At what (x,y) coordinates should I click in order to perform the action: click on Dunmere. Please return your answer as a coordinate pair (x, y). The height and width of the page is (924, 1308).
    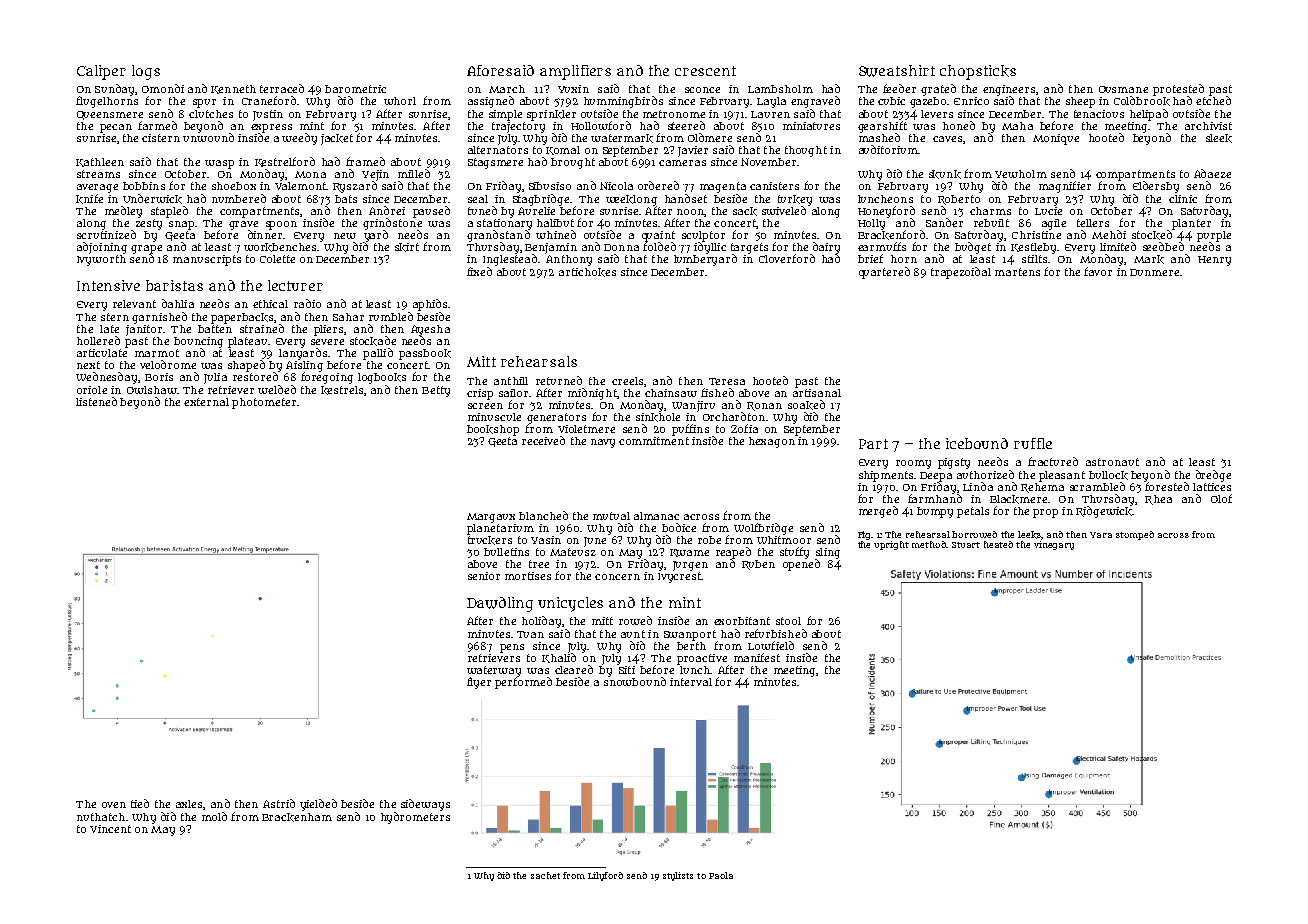
    Looking at the image, I should click on (1154, 272).
